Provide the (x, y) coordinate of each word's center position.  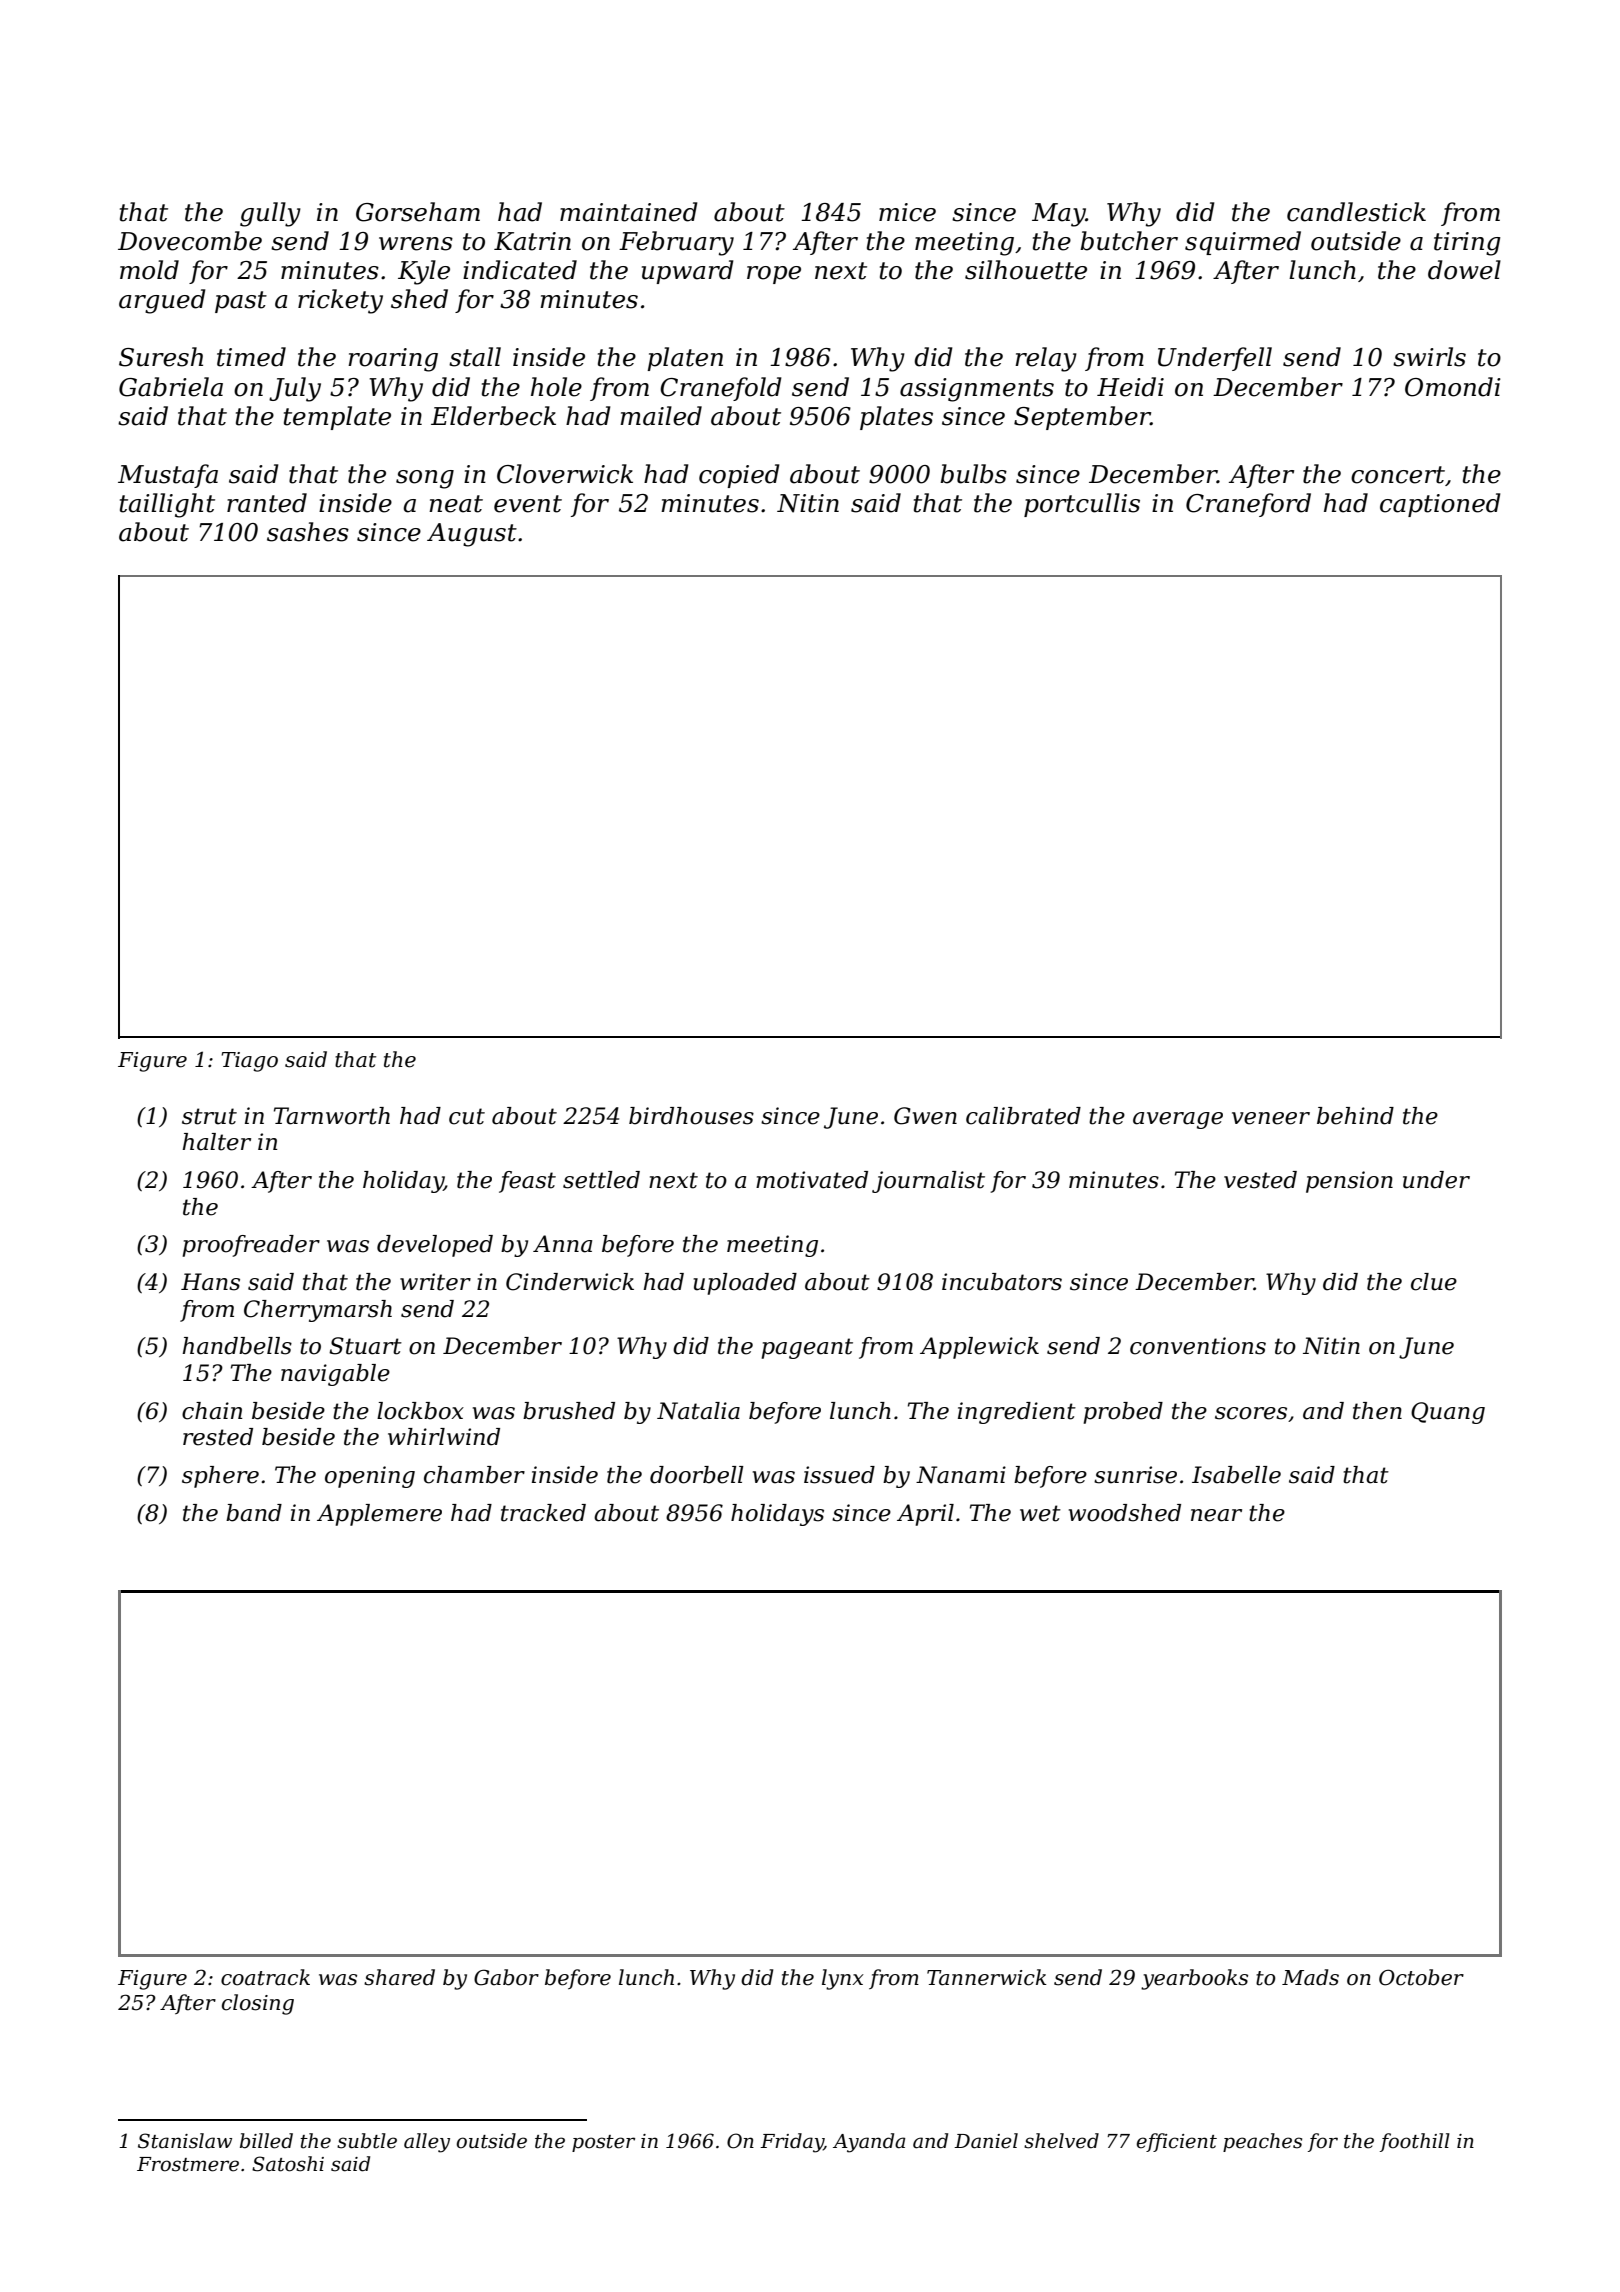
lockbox (420, 1411)
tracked (543, 1513)
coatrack (265, 1977)
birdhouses (691, 1116)
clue (1434, 1282)
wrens (416, 244)
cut (467, 1116)
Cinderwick (570, 1282)
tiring (1467, 244)
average (1178, 1120)
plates (896, 418)
